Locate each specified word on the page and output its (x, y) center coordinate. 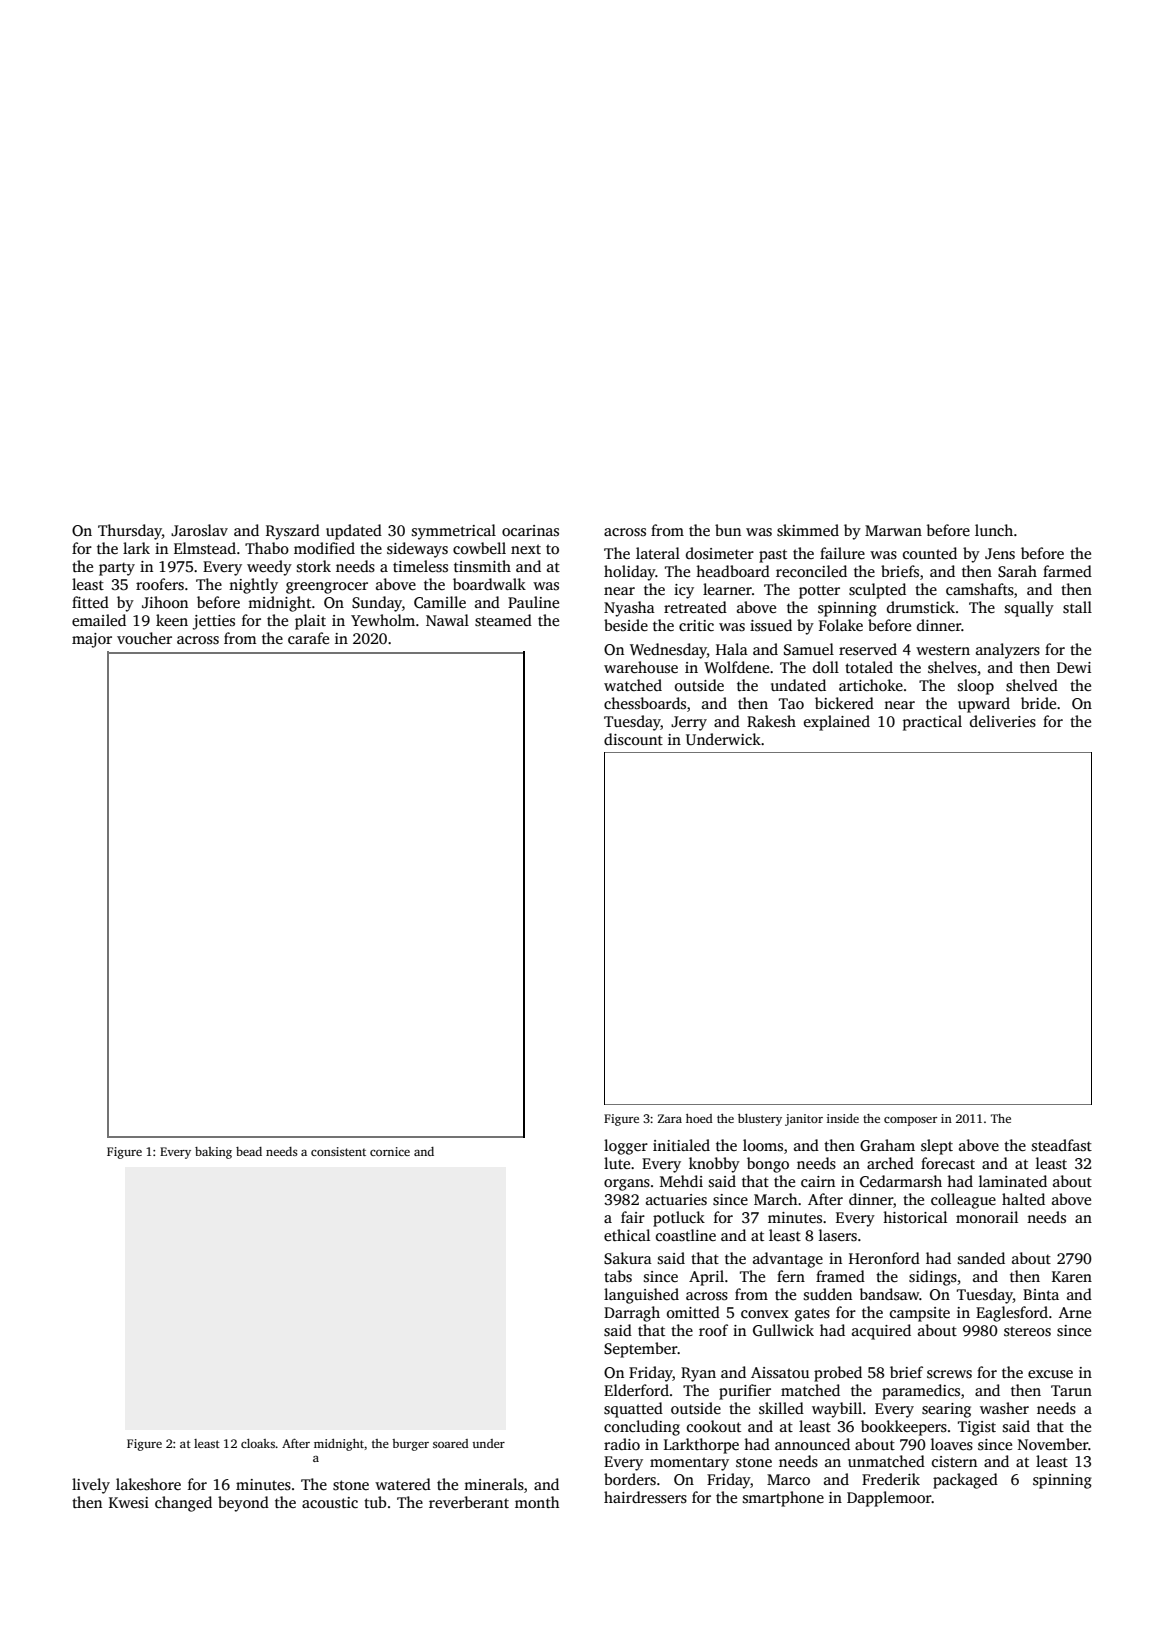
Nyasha (629, 609)
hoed (699, 1118)
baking (213, 1153)
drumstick (921, 607)
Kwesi (129, 1503)
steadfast (1062, 1145)
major (92, 640)
